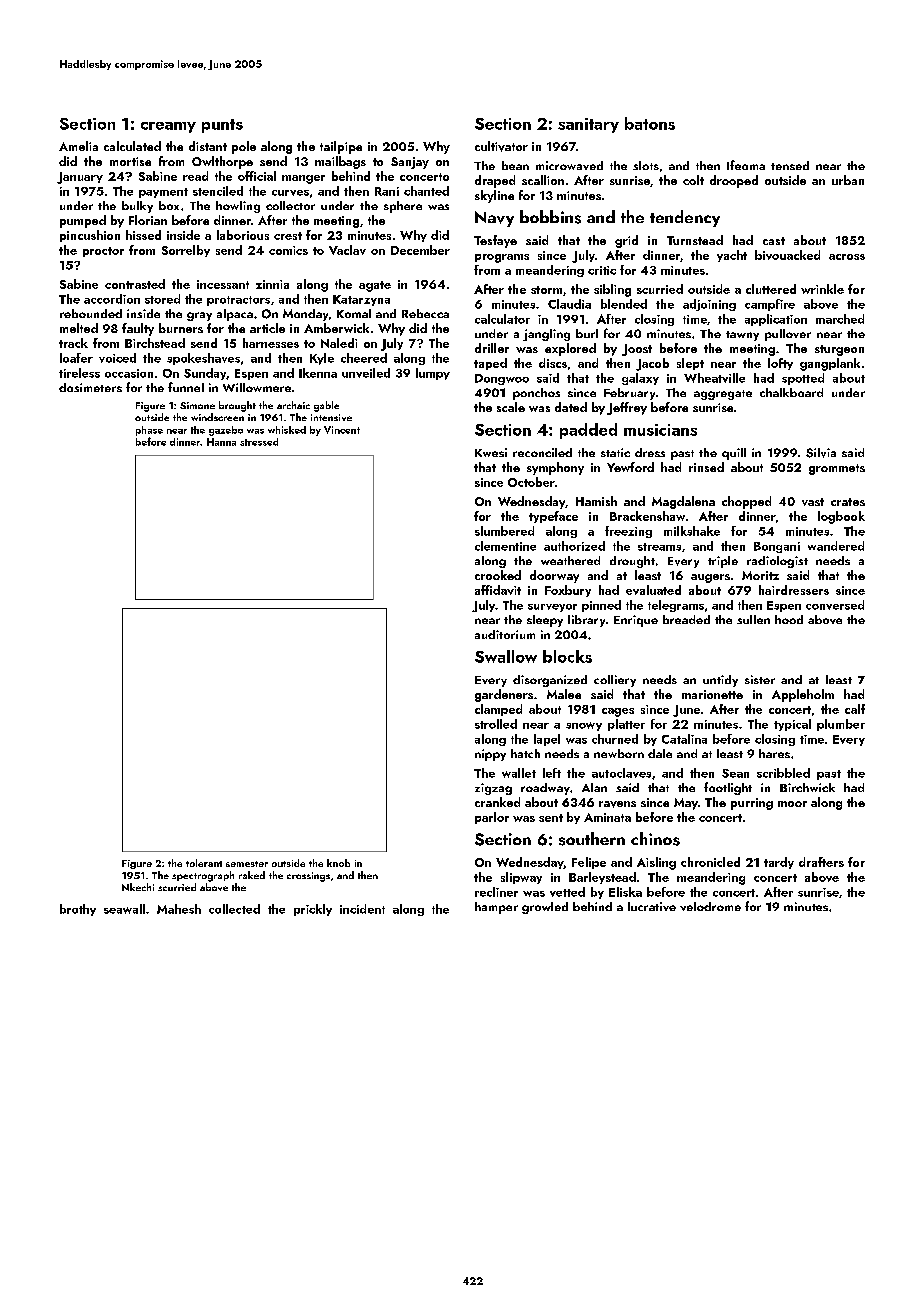 The image size is (924, 1308). What do you see at coordinates (506, 656) in the screenshot?
I see `Swallow` at bounding box center [506, 656].
